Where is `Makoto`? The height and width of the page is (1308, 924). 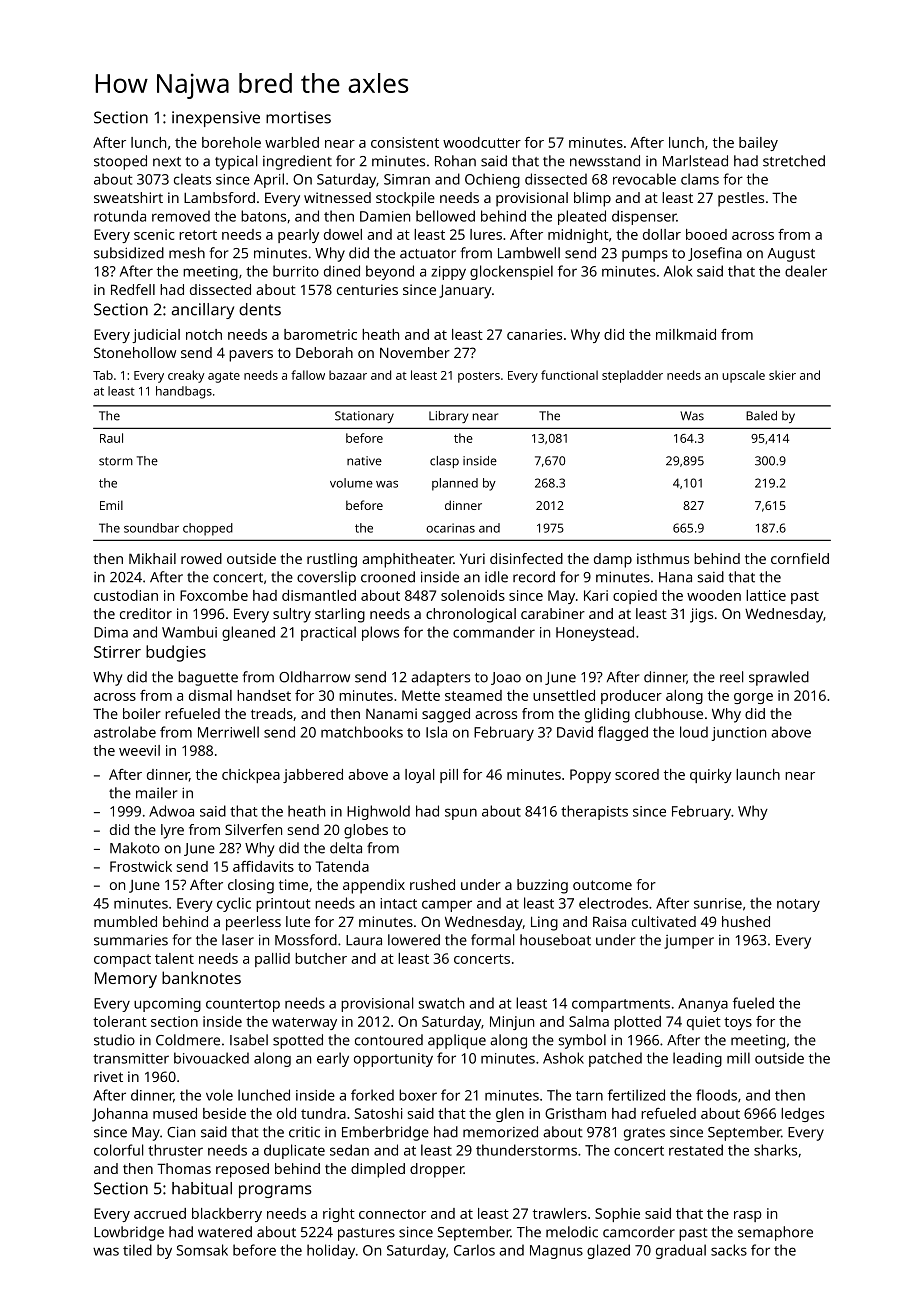 Makoto is located at coordinates (135, 848).
